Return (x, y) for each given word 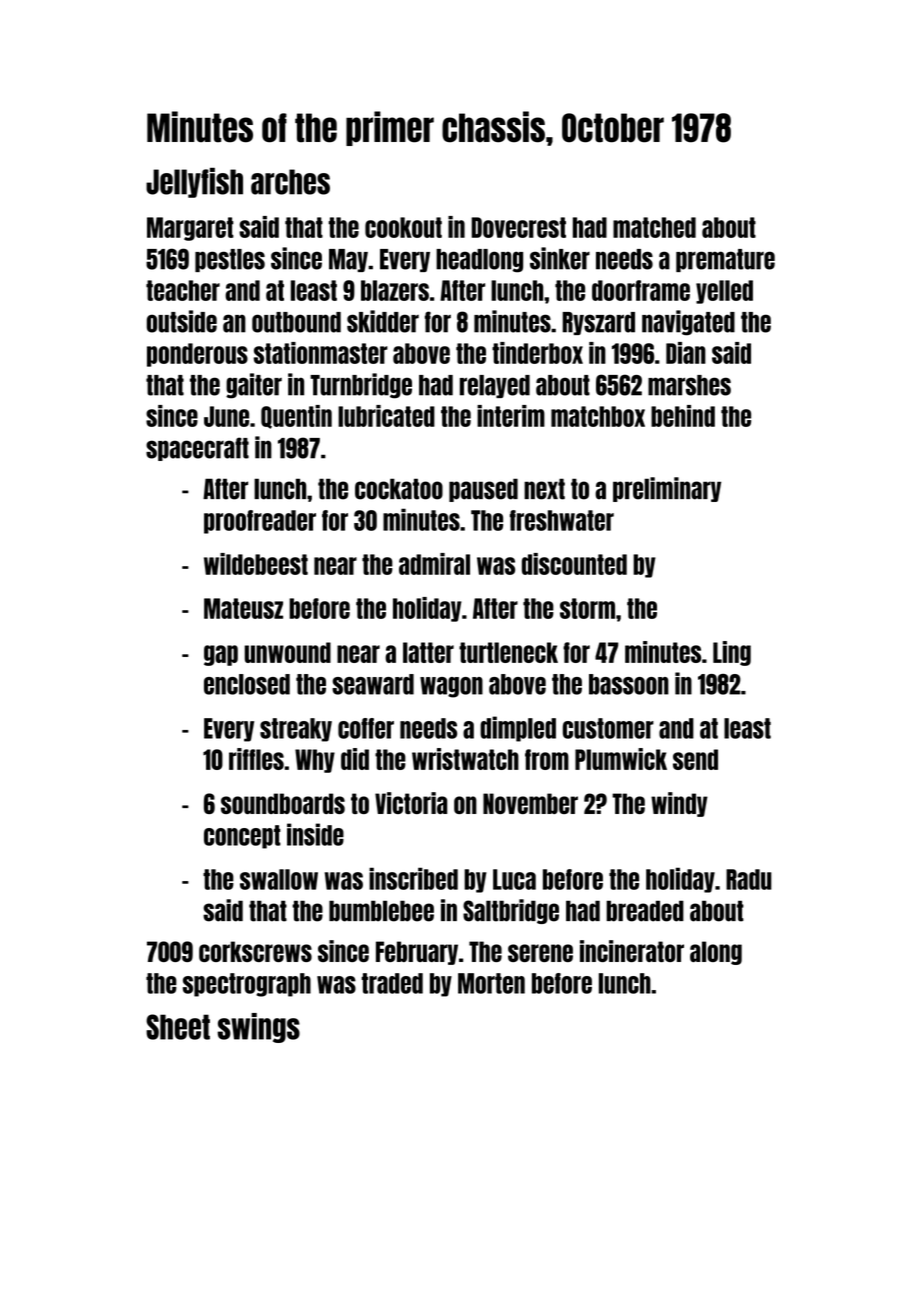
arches (290, 182)
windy (679, 804)
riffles (256, 759)
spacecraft (197, 449)
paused (483, 490)
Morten (491, 983)
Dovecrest (518, 227)
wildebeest (256, 564)
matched (654, 227)
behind (683, 416)
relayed (495, 386)
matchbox (598, 416)
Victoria (411, 803)
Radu (749, 879)
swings (259, 1028)
